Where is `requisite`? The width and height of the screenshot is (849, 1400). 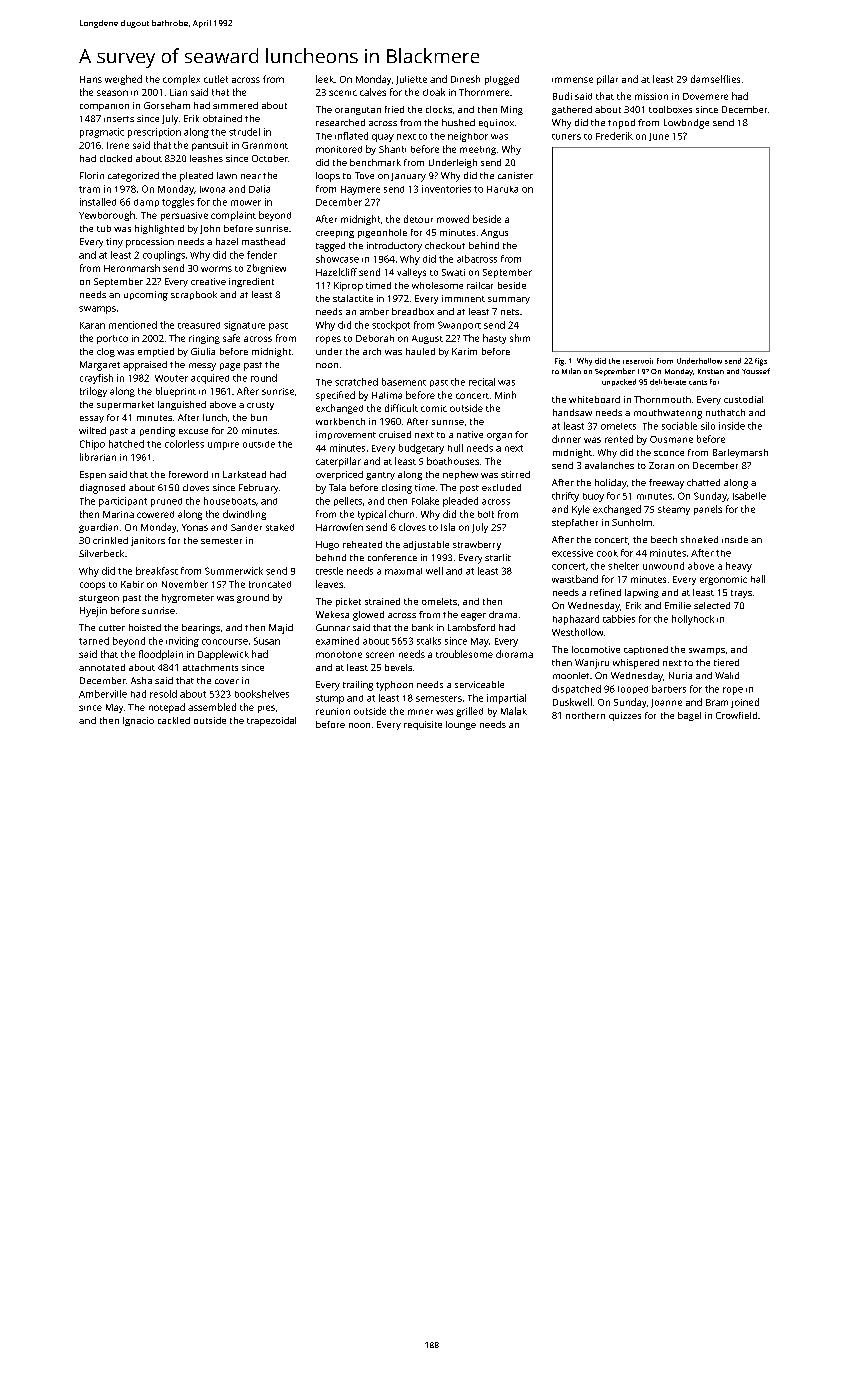
requisite is located at coordinates (423, 725).
